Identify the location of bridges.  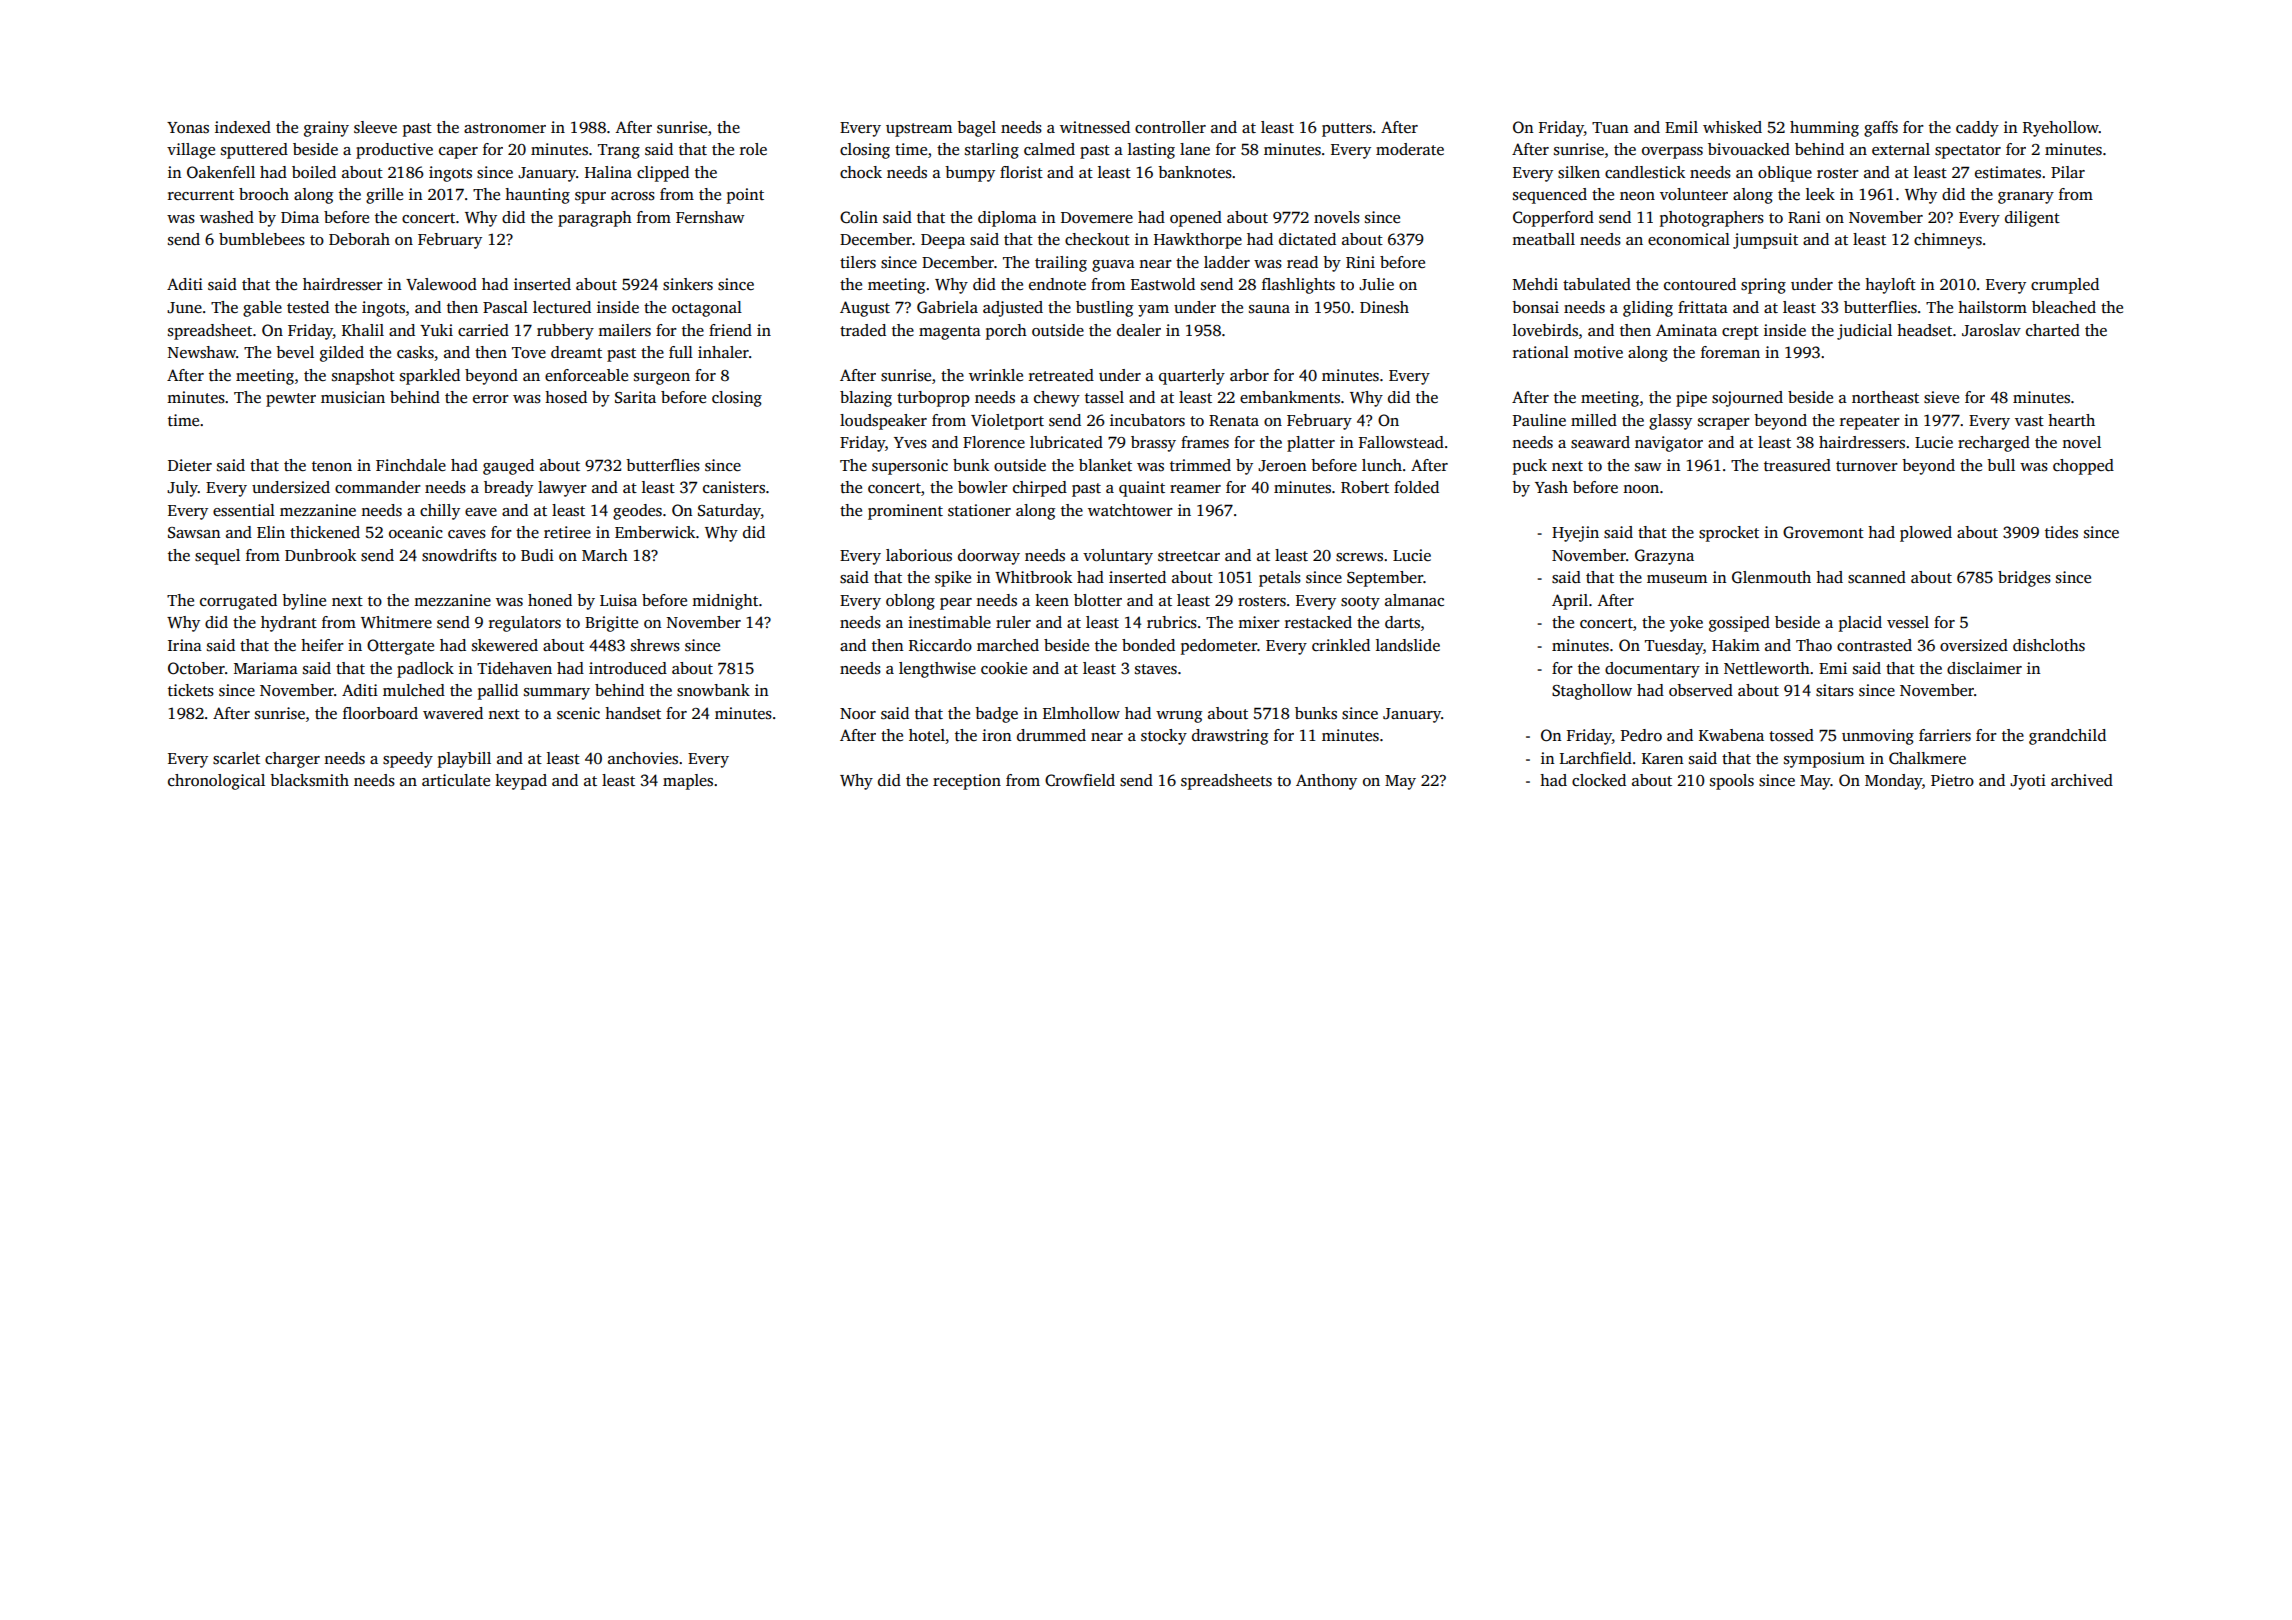
(2024, 579).
